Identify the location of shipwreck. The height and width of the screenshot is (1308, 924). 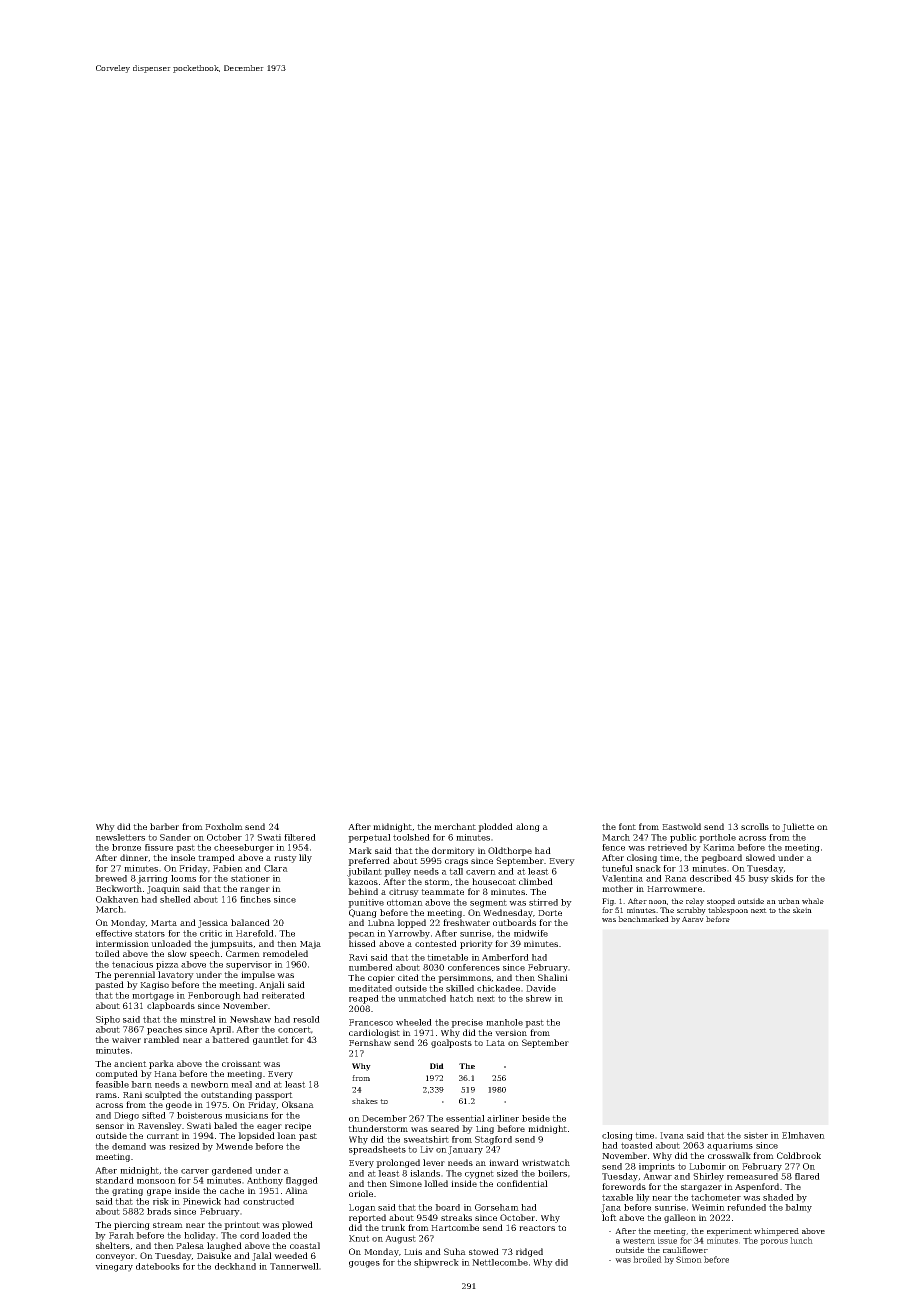
(436, 1263).
